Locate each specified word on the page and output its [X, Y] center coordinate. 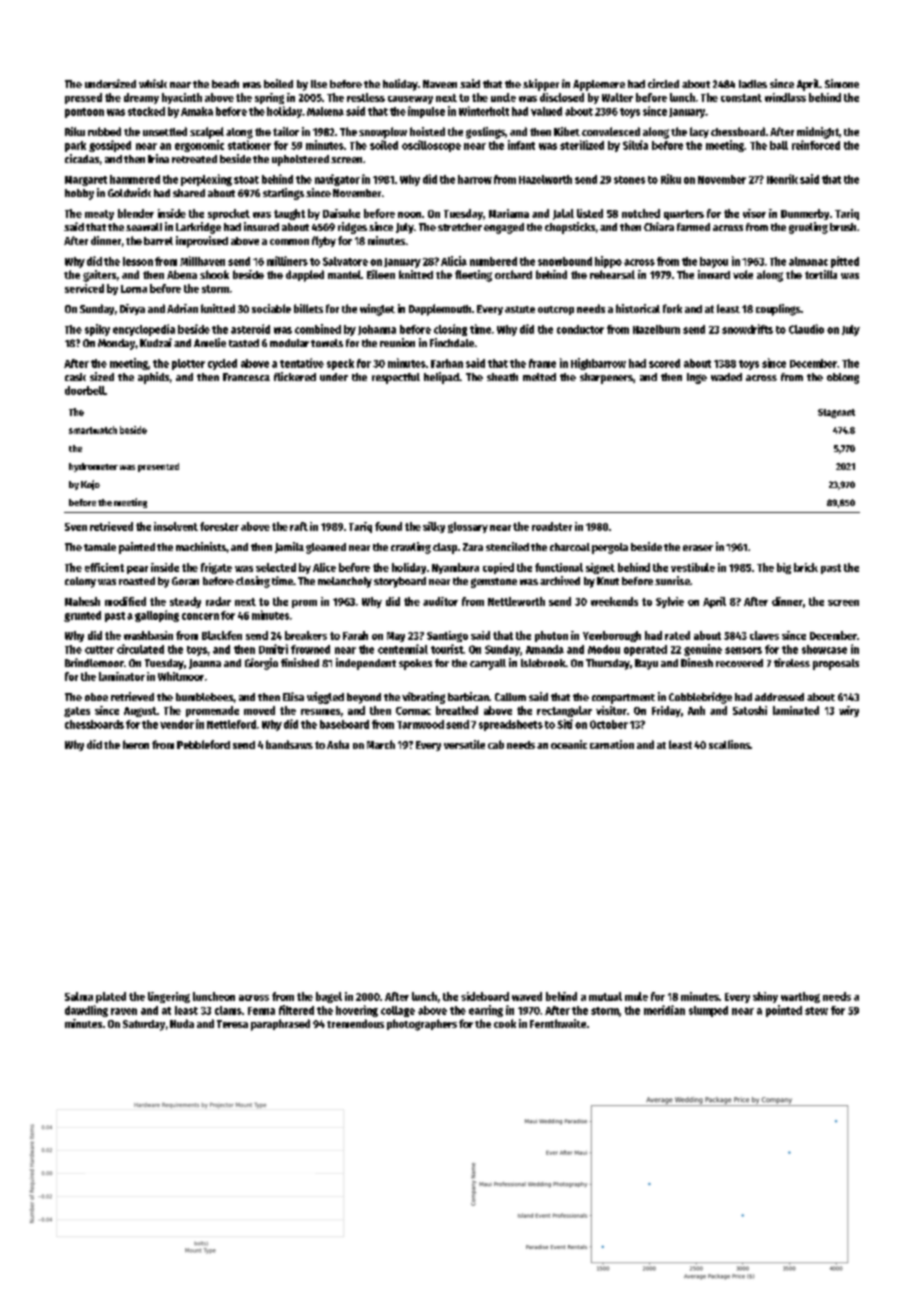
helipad [441, 378]
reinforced [816, 145]
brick [806, 567]
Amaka [197, 111]
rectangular [564, 711]
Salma [79, 996]
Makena [325, 111]
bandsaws [289, 744]
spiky [97, 330]
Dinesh [697, 662]
